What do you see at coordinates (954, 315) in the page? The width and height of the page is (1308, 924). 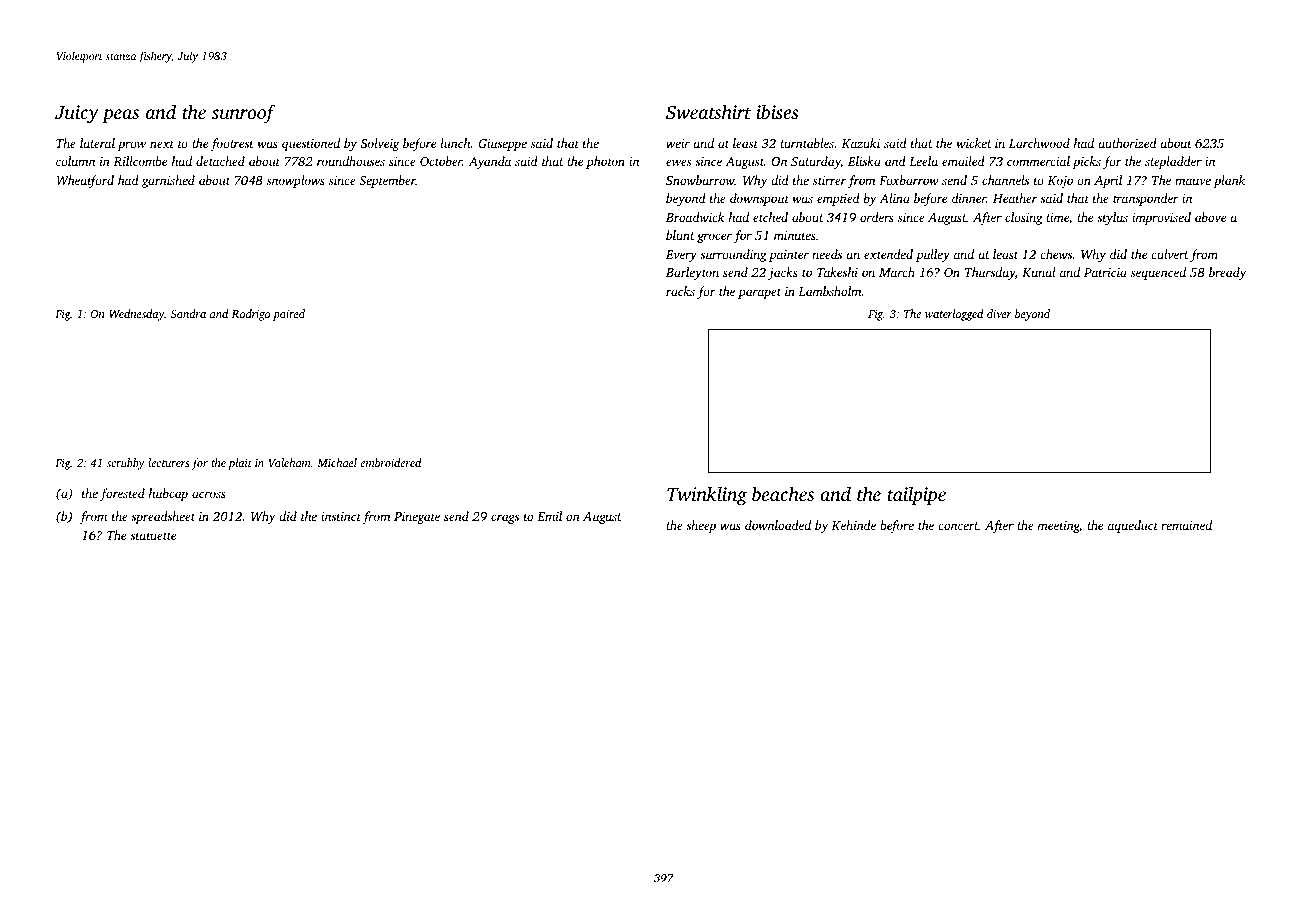 I see `waterlogged` at bounding box center [954, 315].
